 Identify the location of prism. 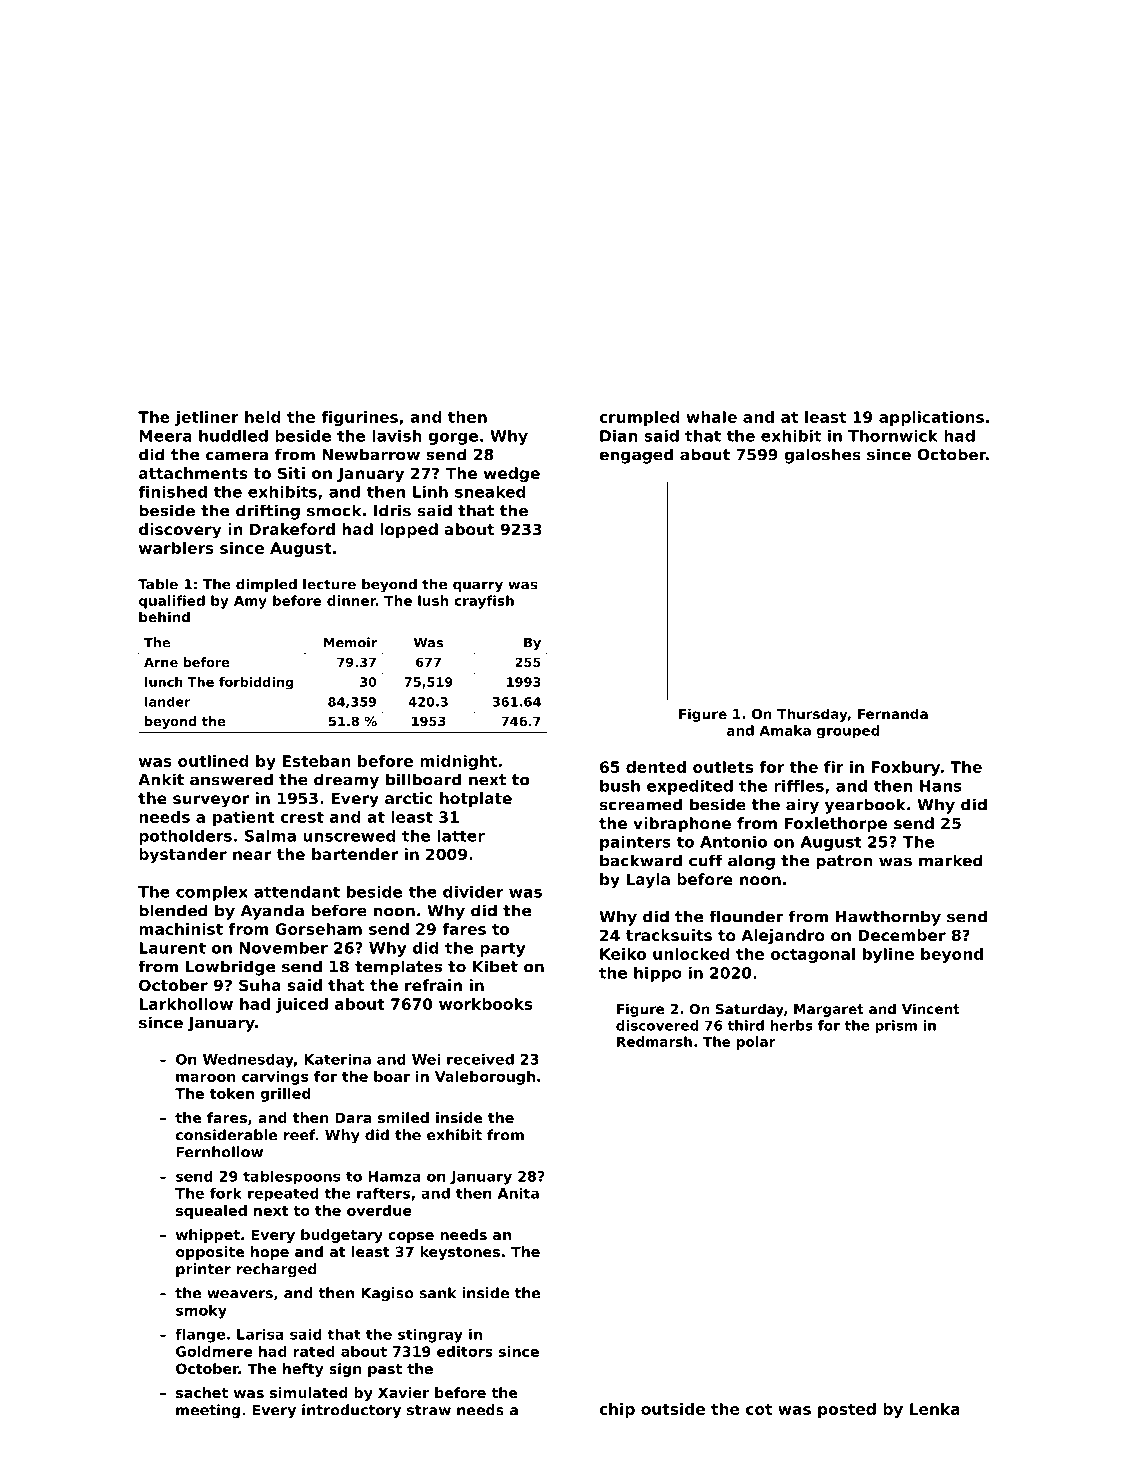
(896, 1026).
